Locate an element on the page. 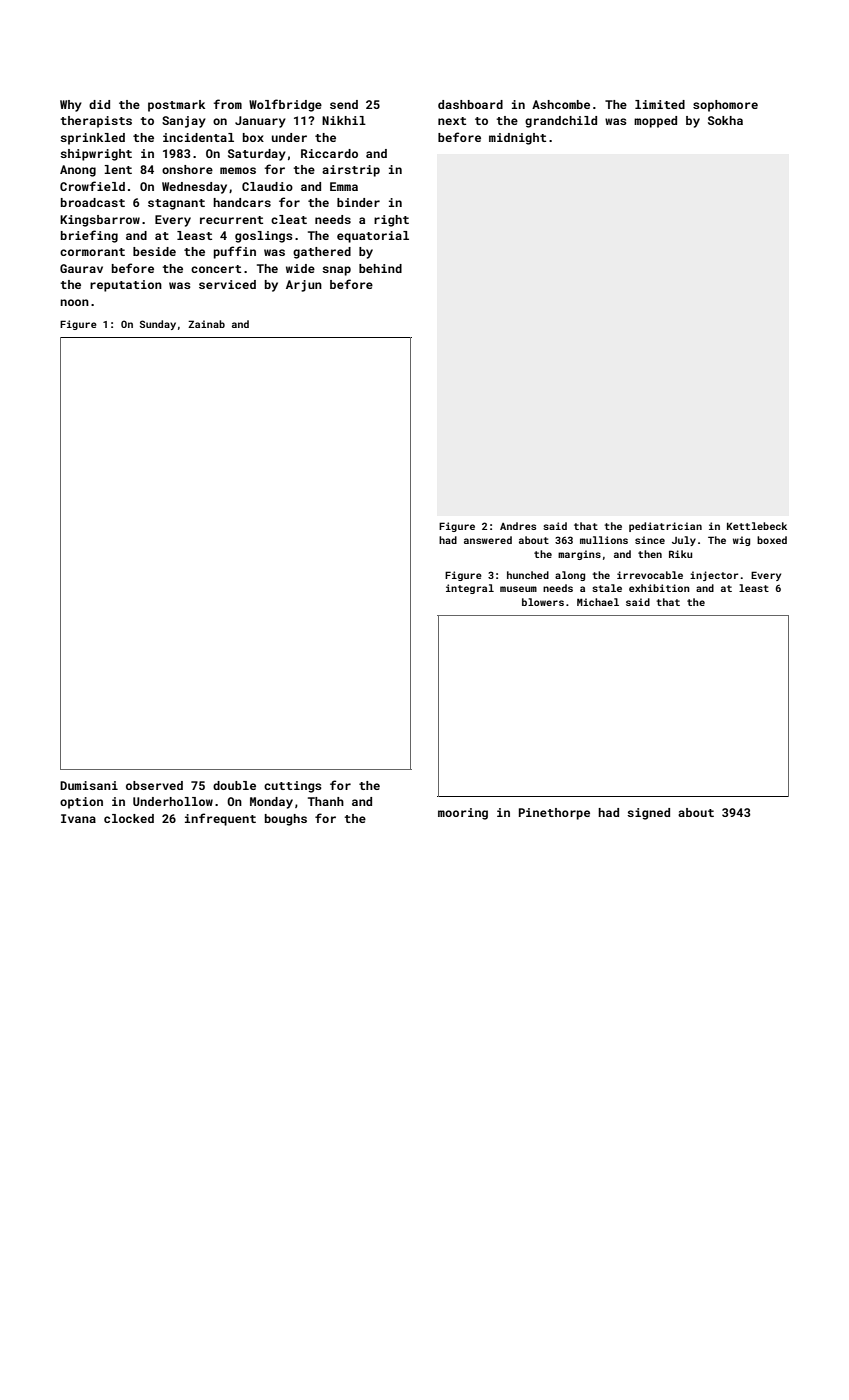  museum is located at coordinates (518, 589).
